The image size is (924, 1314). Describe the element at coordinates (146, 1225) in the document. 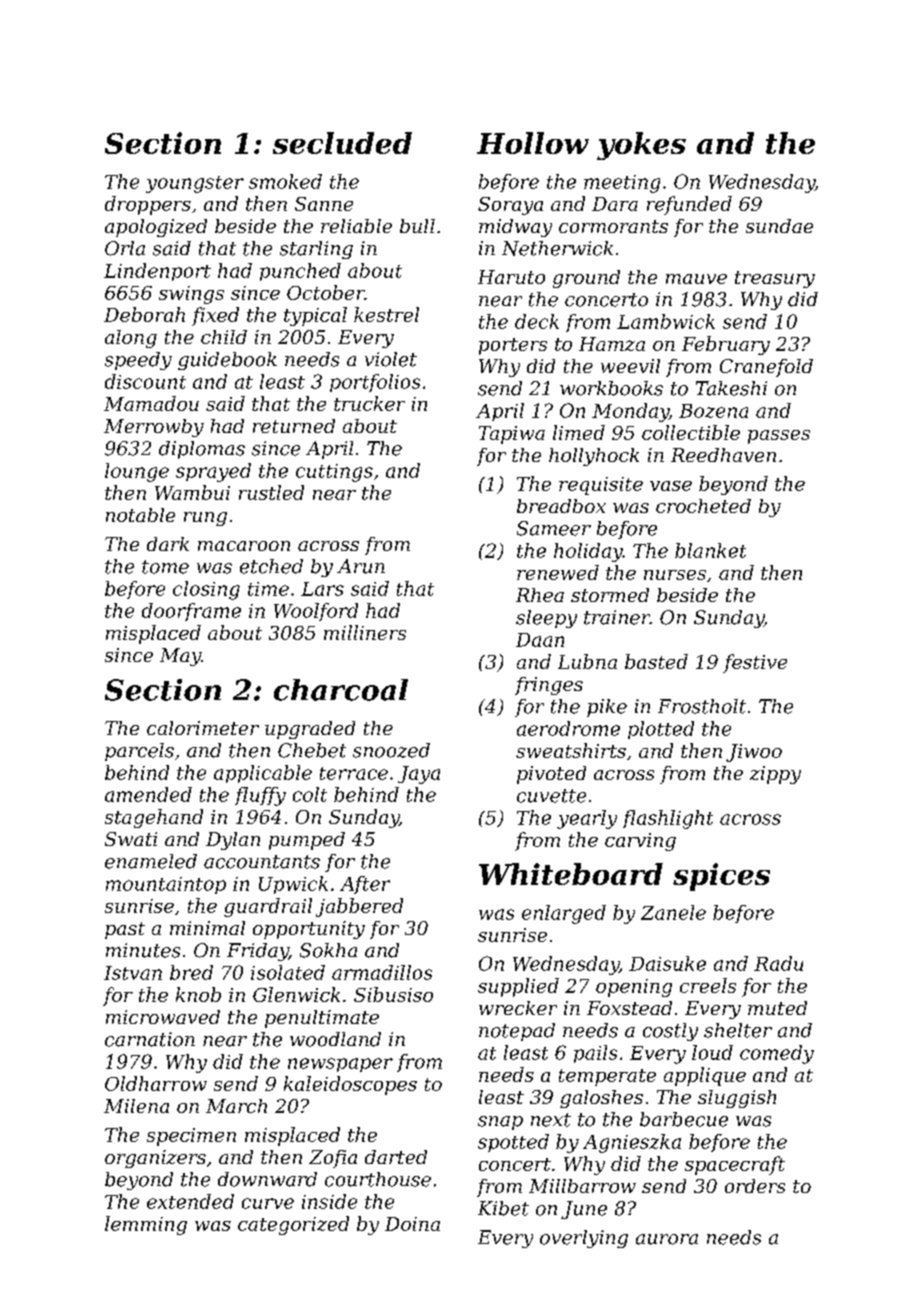

I see `lemming` at that location.
